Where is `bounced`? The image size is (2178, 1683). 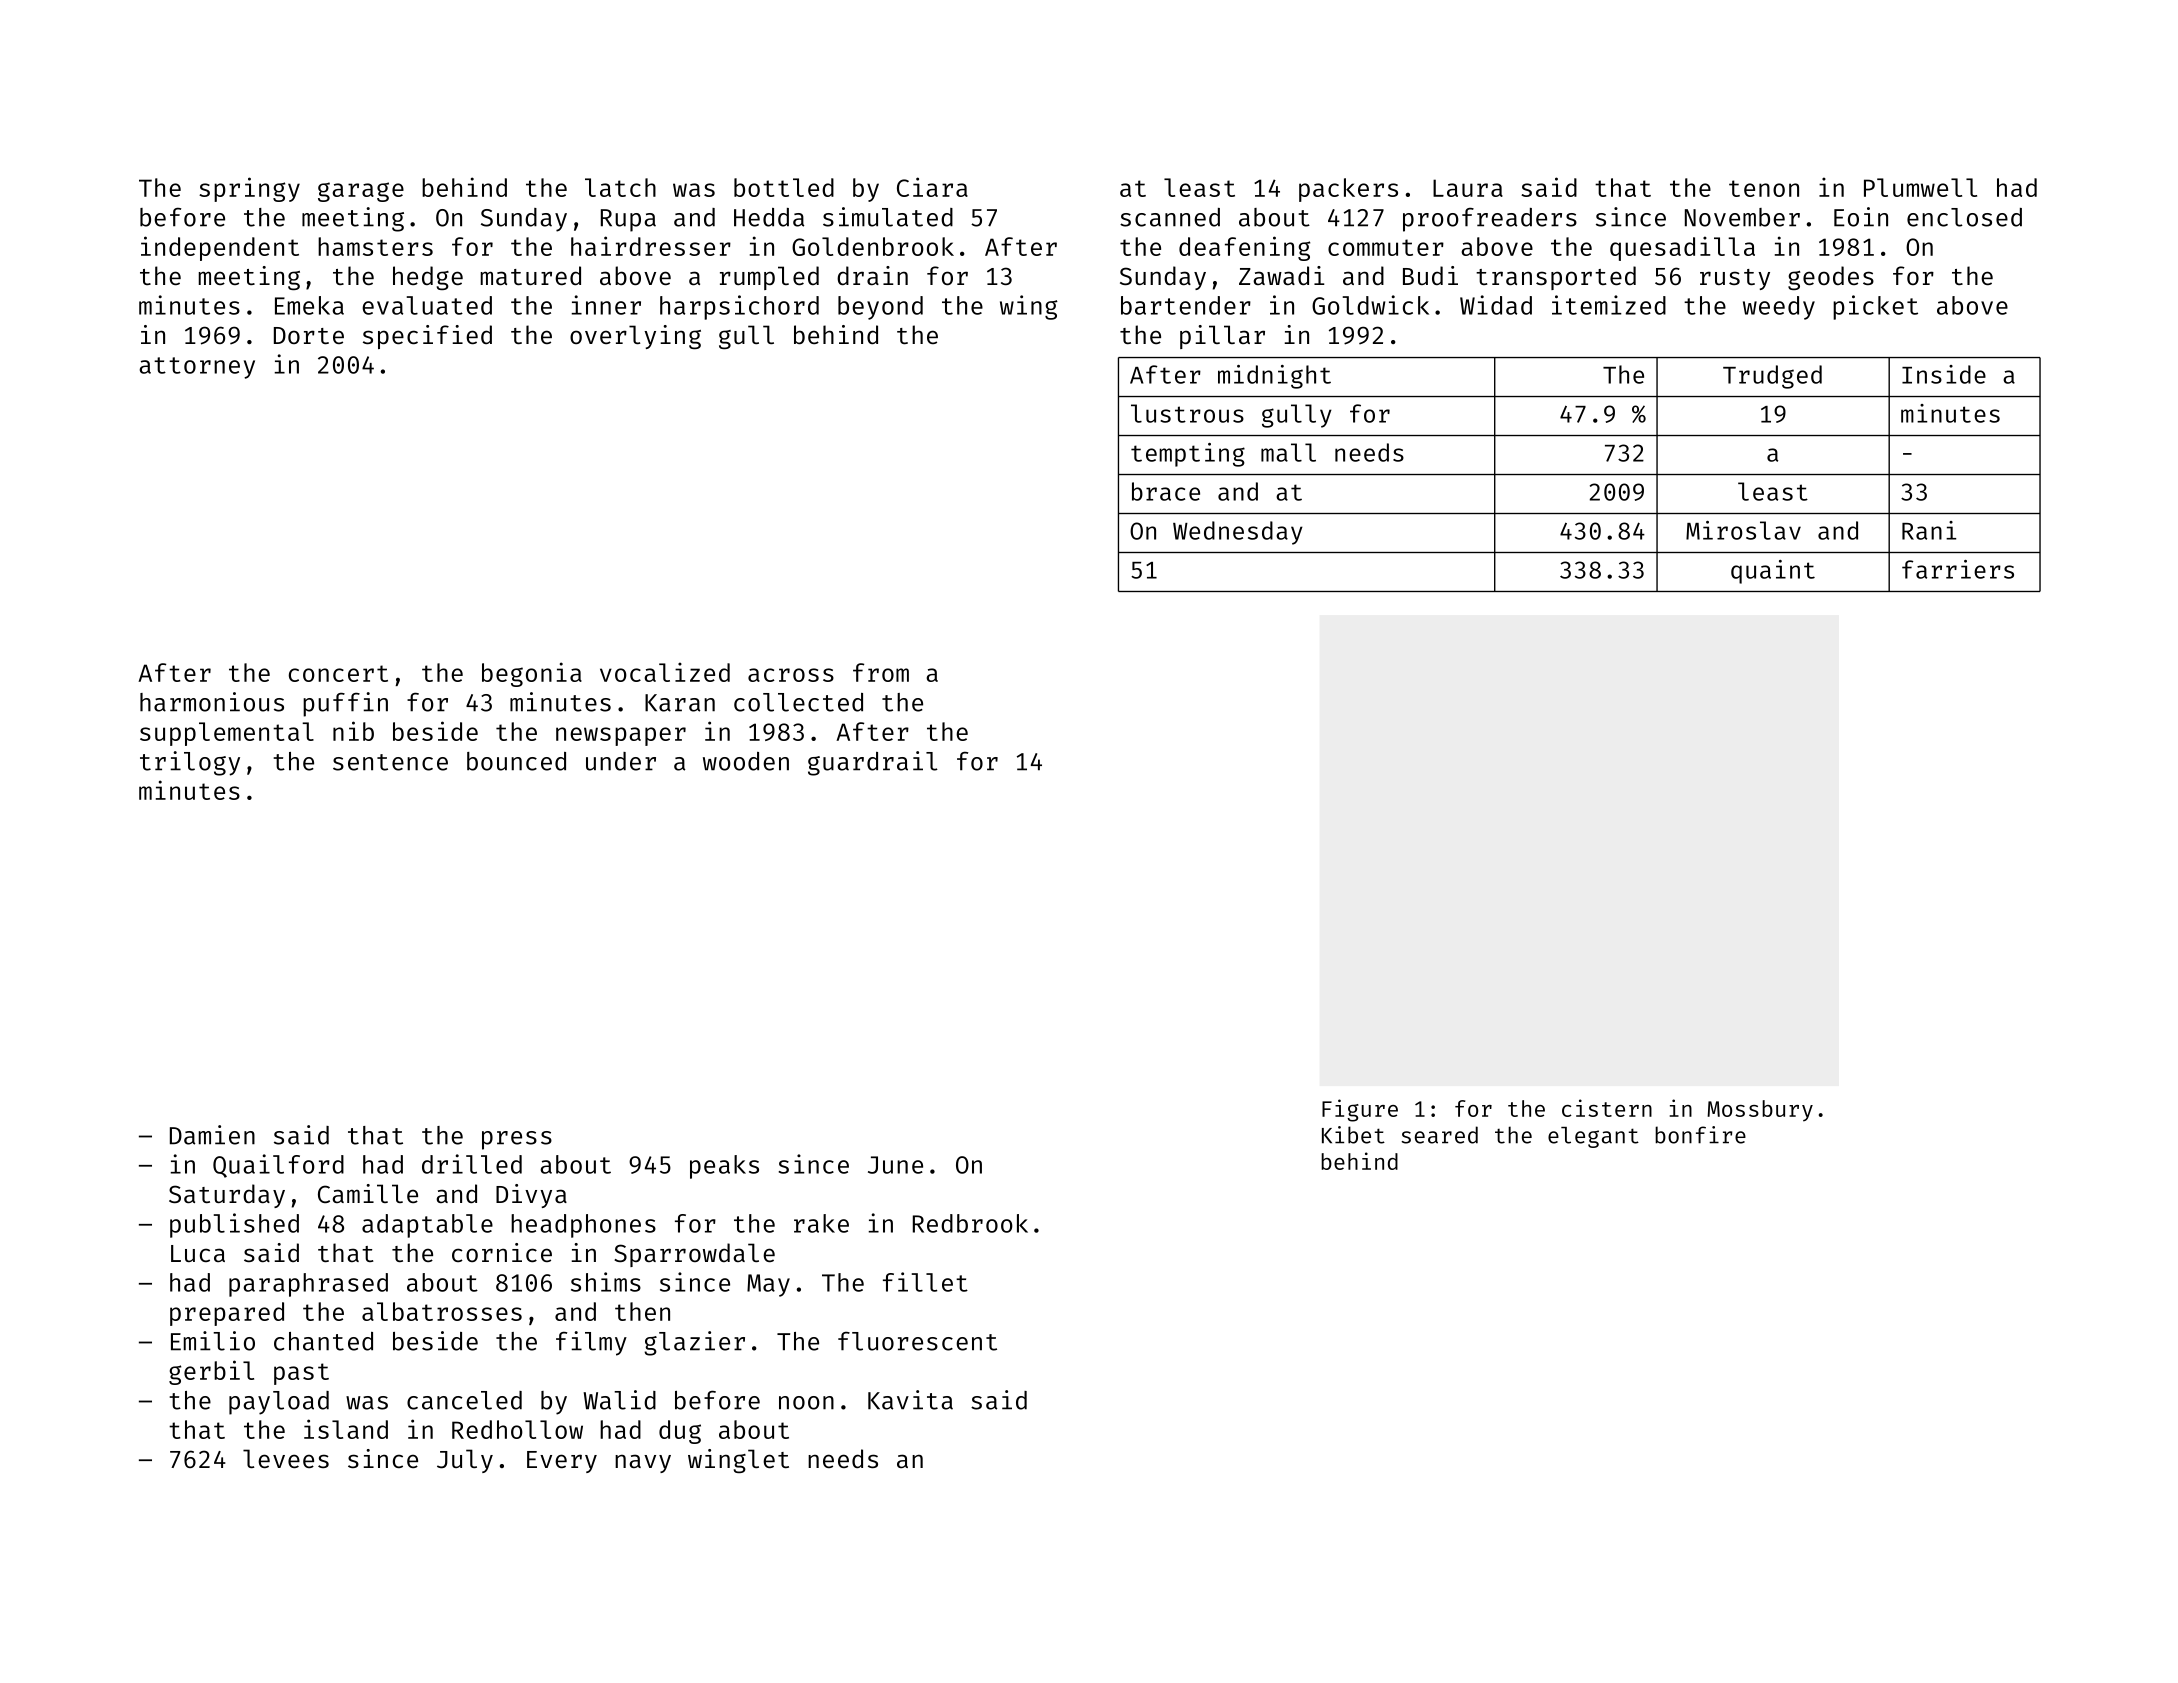 bounced is located at coordinates (516, 761).
